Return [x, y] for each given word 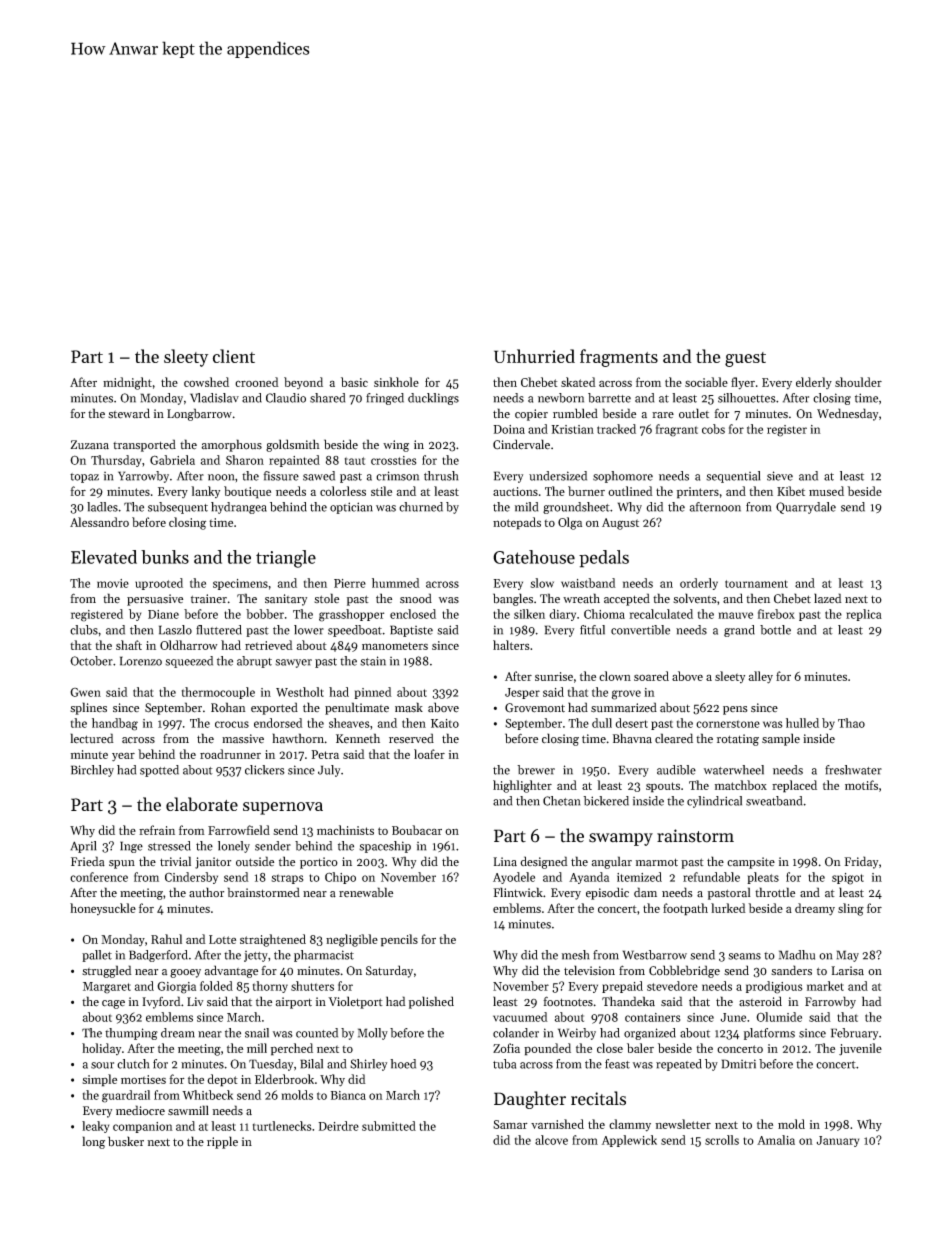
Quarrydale [806, 508]
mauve [735, 615]
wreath [581, 598]
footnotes [568, 1001]
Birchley [92, 771]
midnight [127, 383]
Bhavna [632, 738]
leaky [95, 1127]
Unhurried [534, 356]
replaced [794, 786]
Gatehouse [534, 557]
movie [113, 583]
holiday [101, 1049]
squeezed [189, 662]
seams [744, 956]
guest [745, 359]
